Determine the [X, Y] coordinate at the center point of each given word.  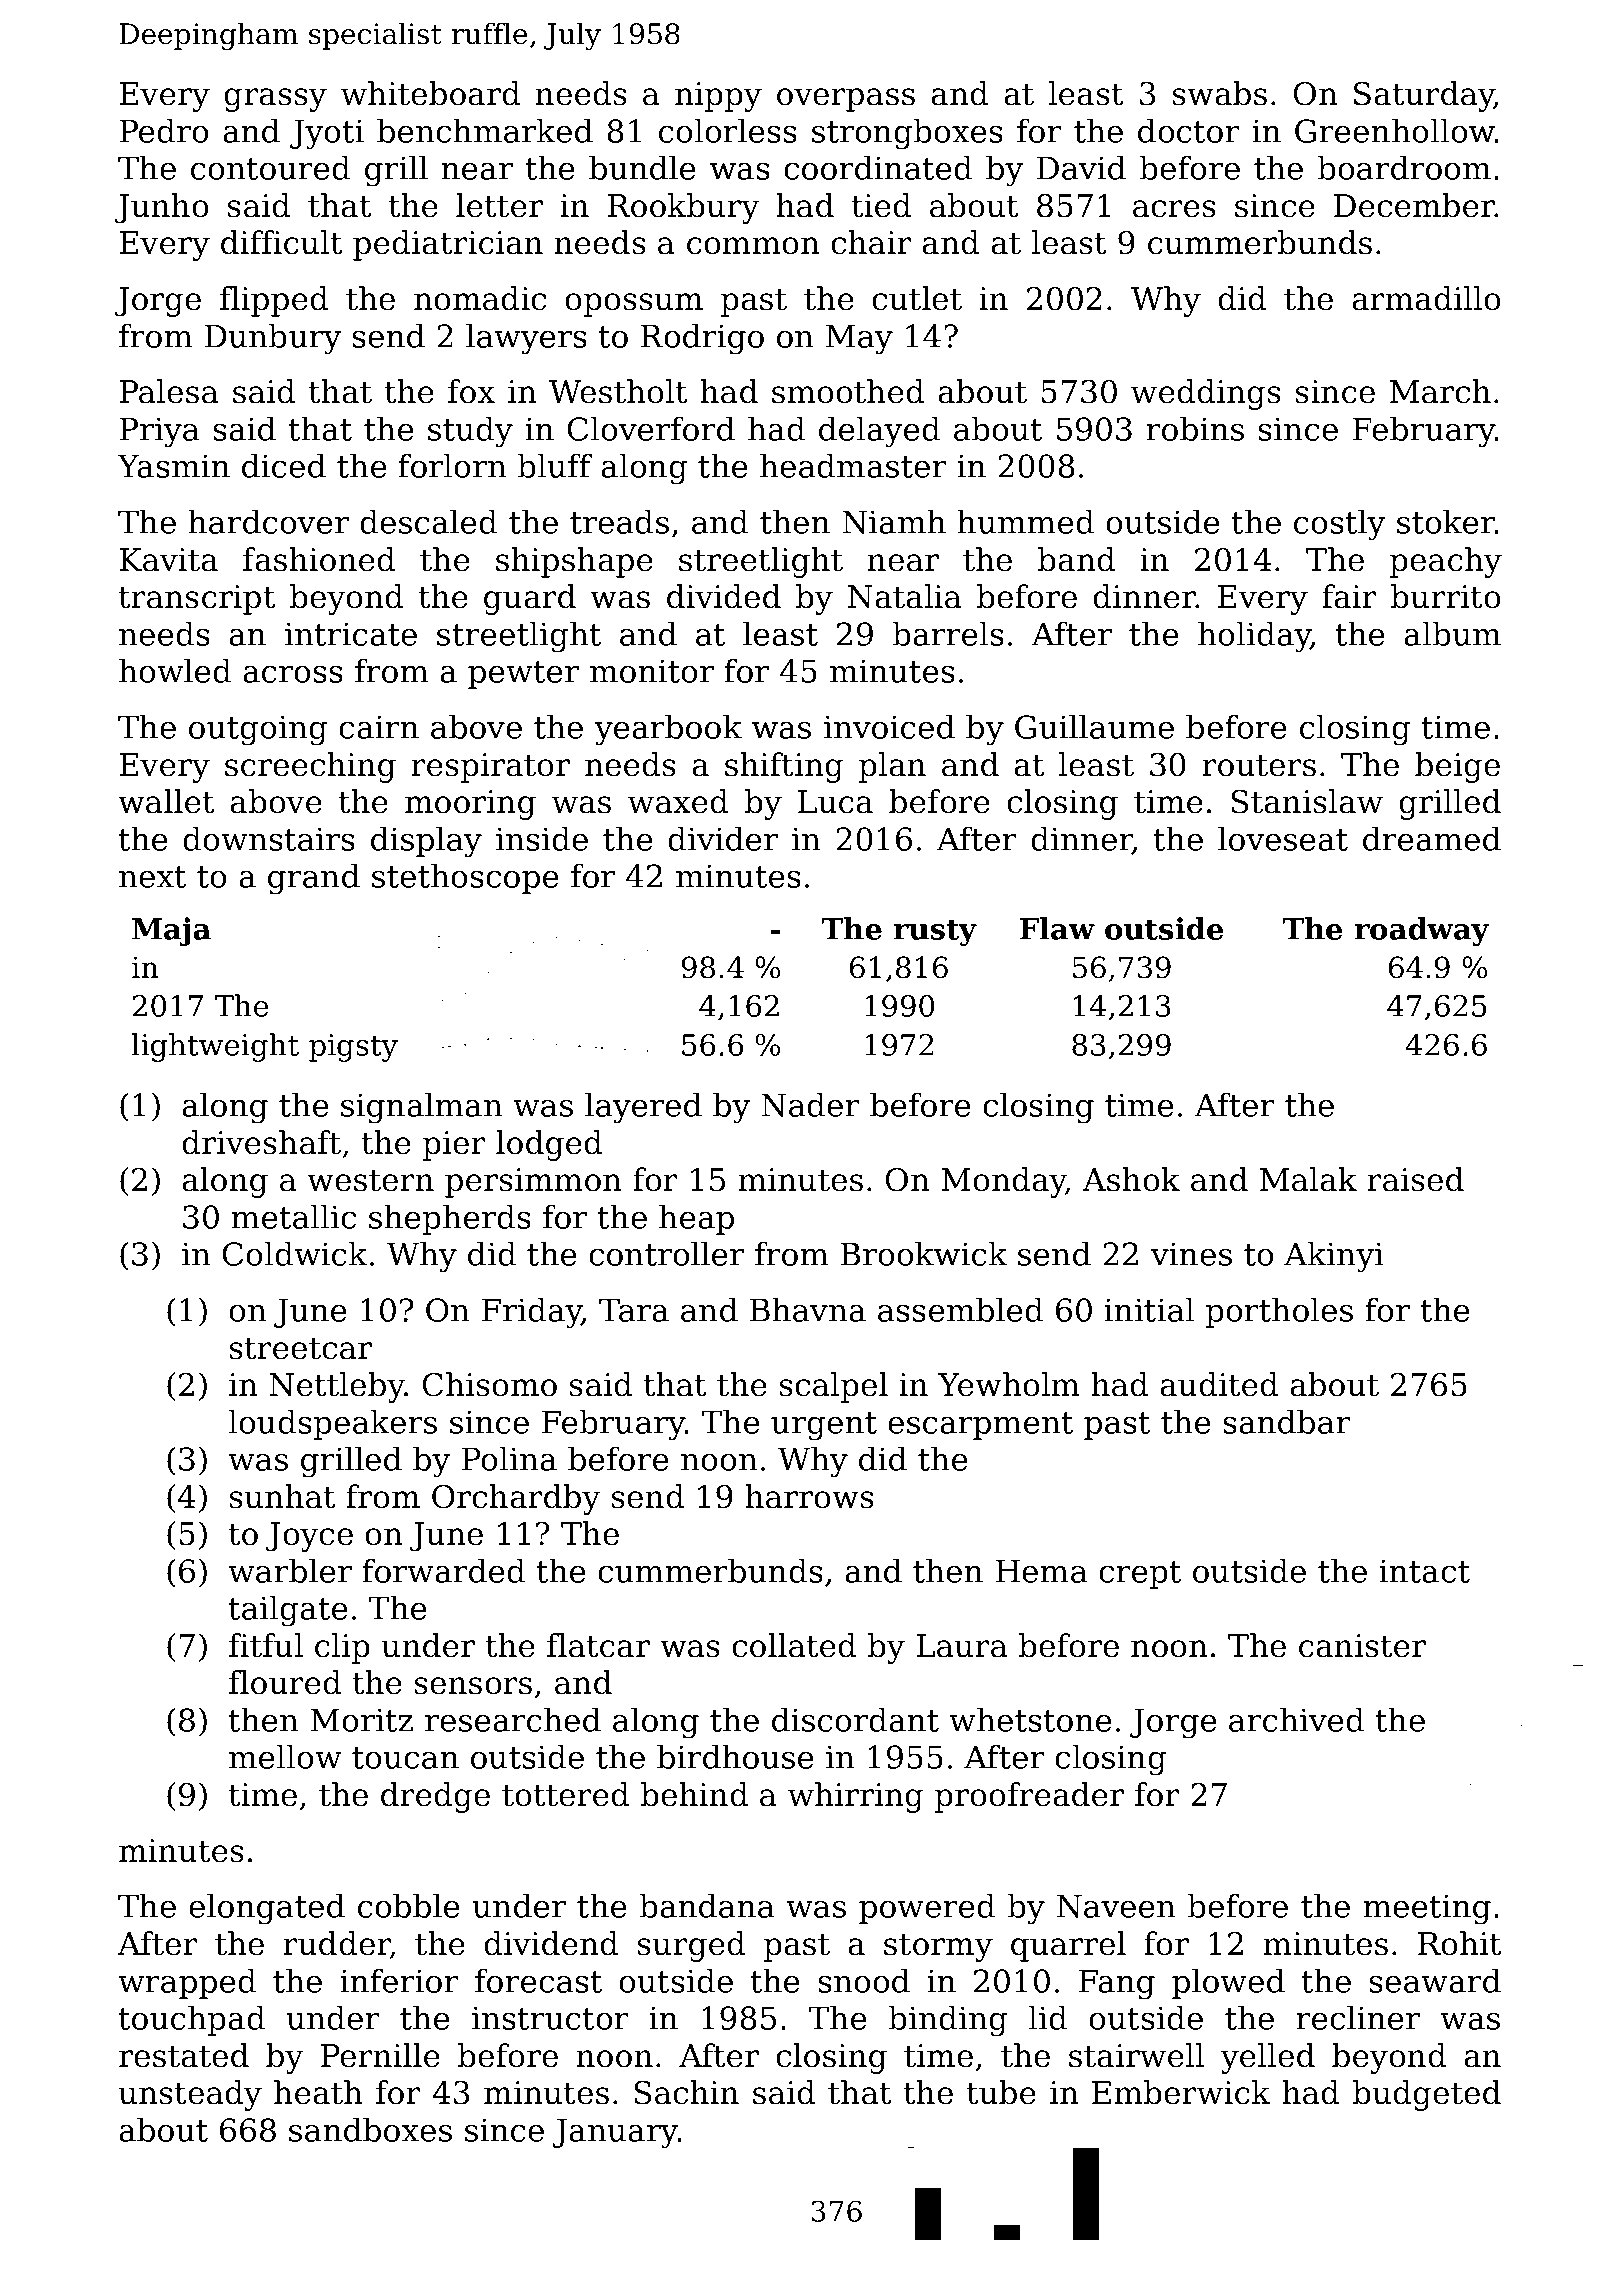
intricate [351, 634]
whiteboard [430, 93]
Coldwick [295, 1253]
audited [1219, 1384]
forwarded [443, 1570]
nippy [718, 97]
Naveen [1116, 1906]
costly [1339, 525]
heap [696, 1219]
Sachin [686, 2092]
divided [724, 596]
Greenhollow [1395, 130]
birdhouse [735, 1756]
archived [1296, 1719]
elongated [267, 1909]
